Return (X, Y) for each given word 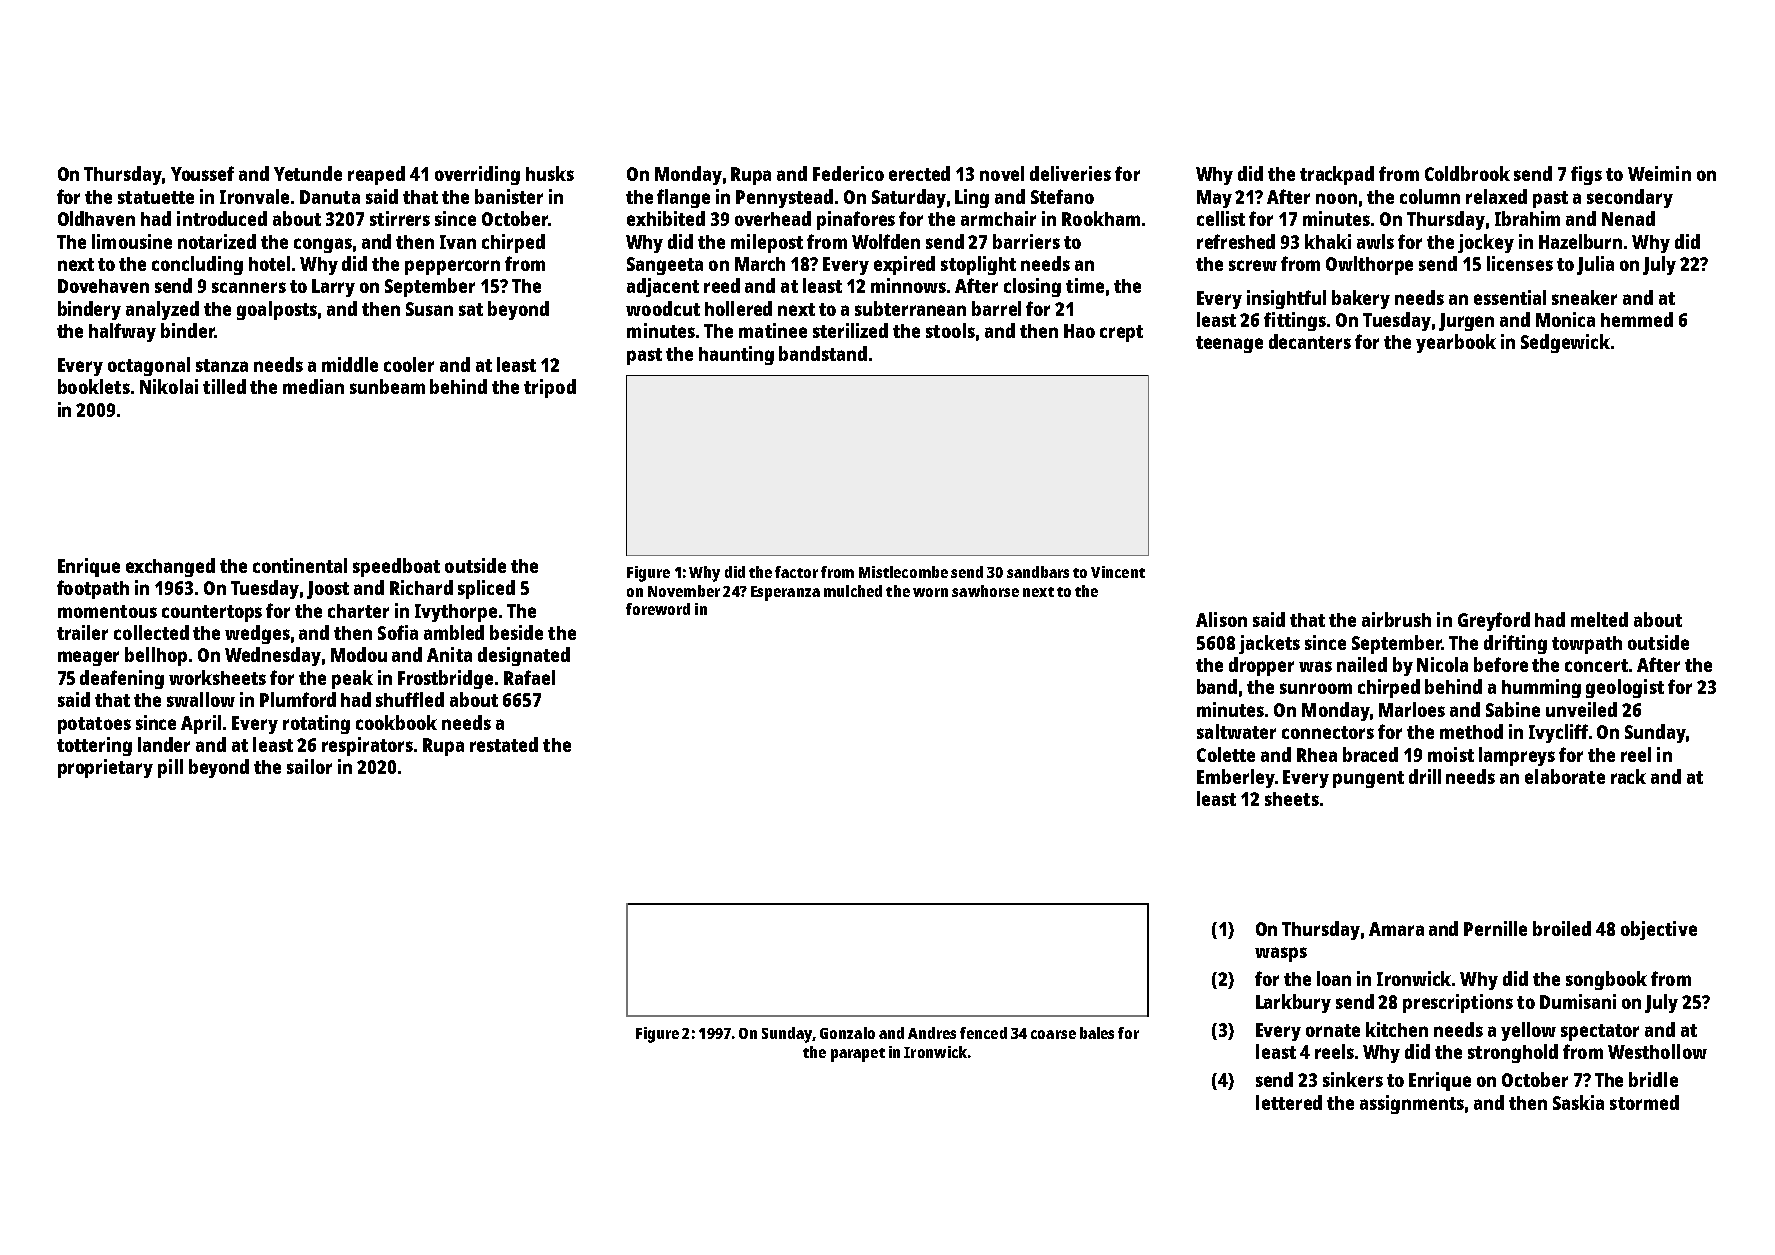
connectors (1328, 732)
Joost (328, 590)
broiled (1562, 928)
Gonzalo (847, 1033)
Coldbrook (1467, 173)
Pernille (1495, 928)
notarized (217, 241)
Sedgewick (1565, 343)
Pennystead (784, 198)
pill (170, 768)
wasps (1281, 954)
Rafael (529, 677)
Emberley (1236, 778)
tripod (550, 388)
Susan (429, 309)
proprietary (105, 768)
